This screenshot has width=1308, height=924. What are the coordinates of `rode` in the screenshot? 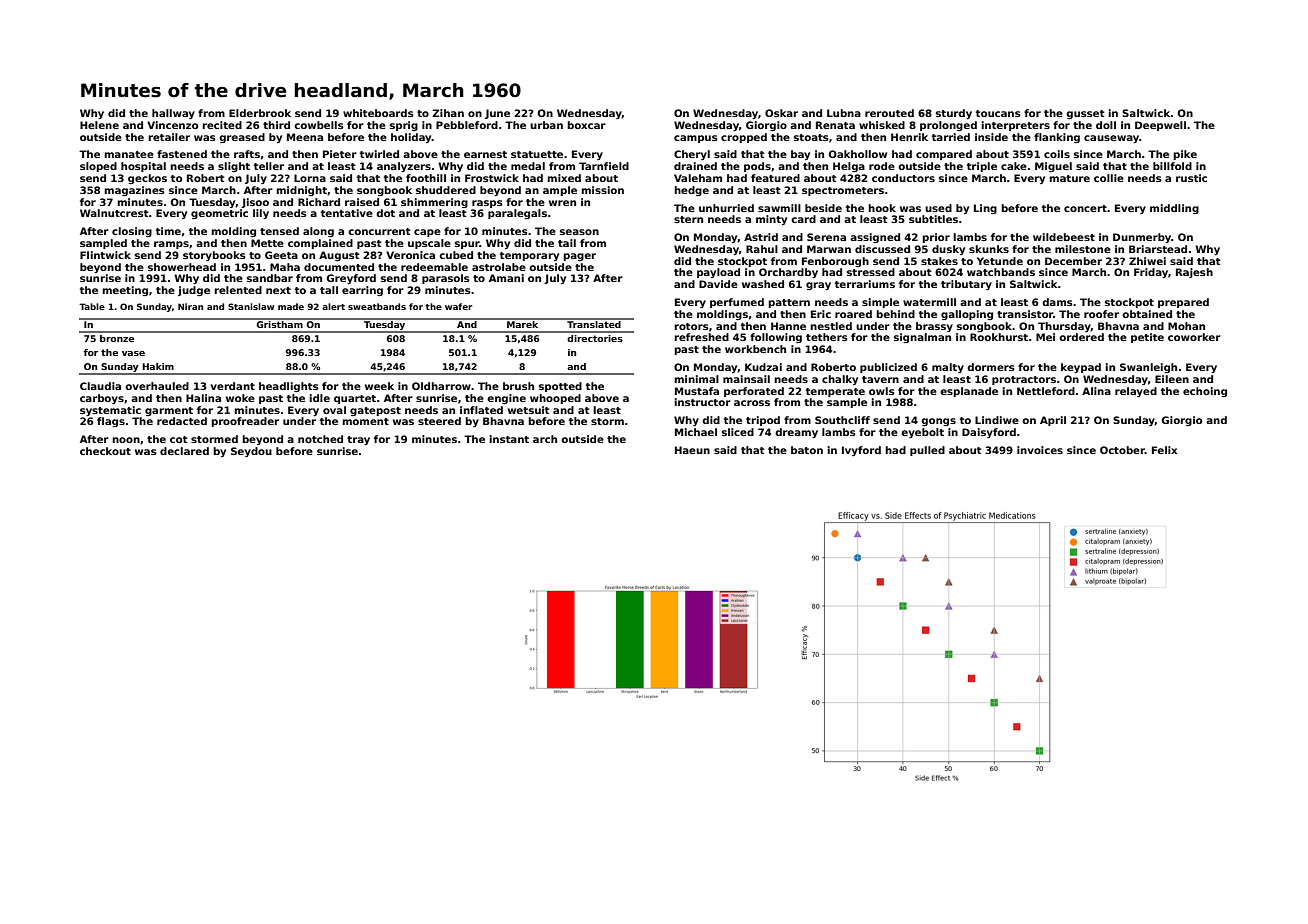 It's located at (882, 166).
